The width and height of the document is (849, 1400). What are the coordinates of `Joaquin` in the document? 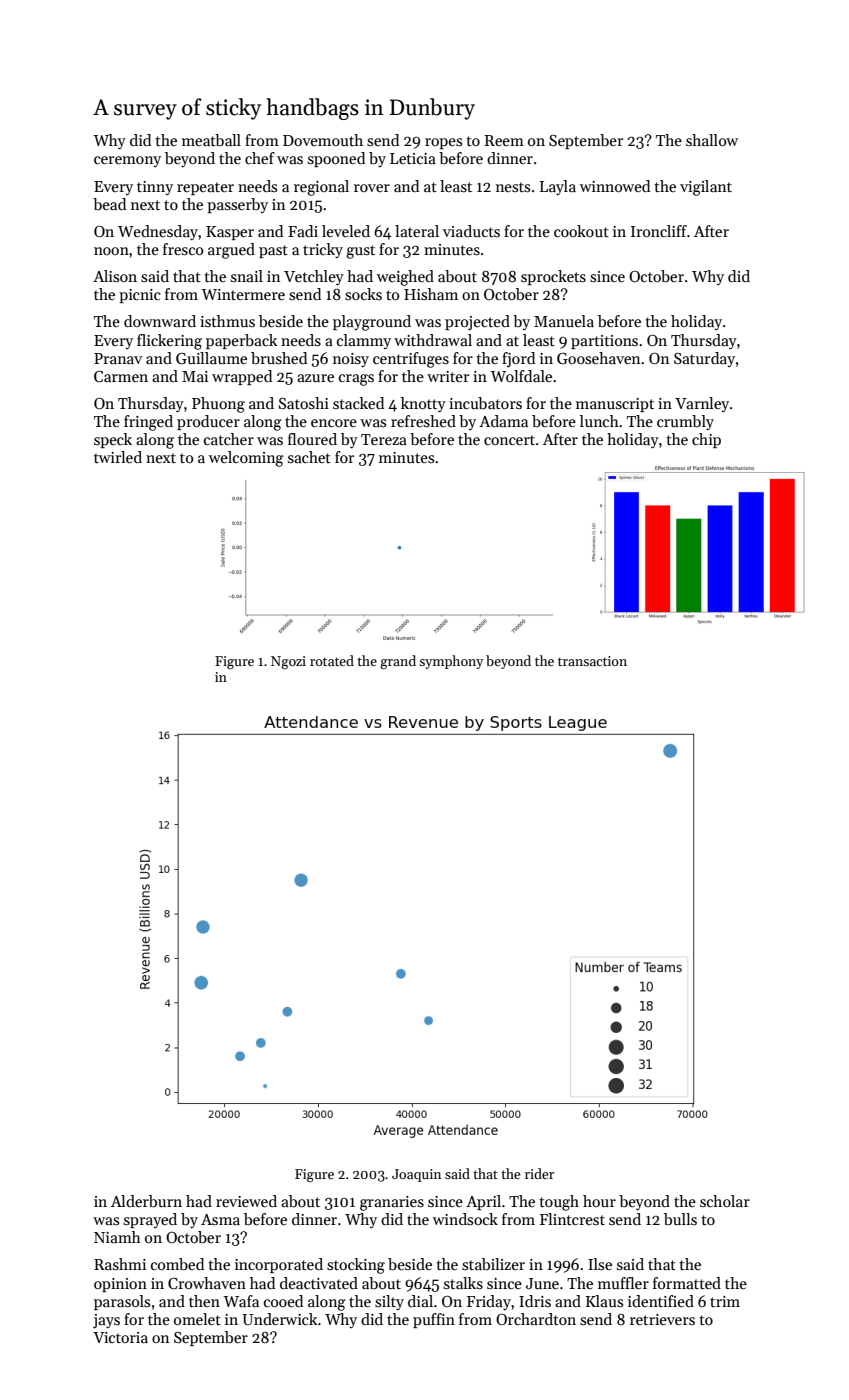 It's located at (416, 1175).
